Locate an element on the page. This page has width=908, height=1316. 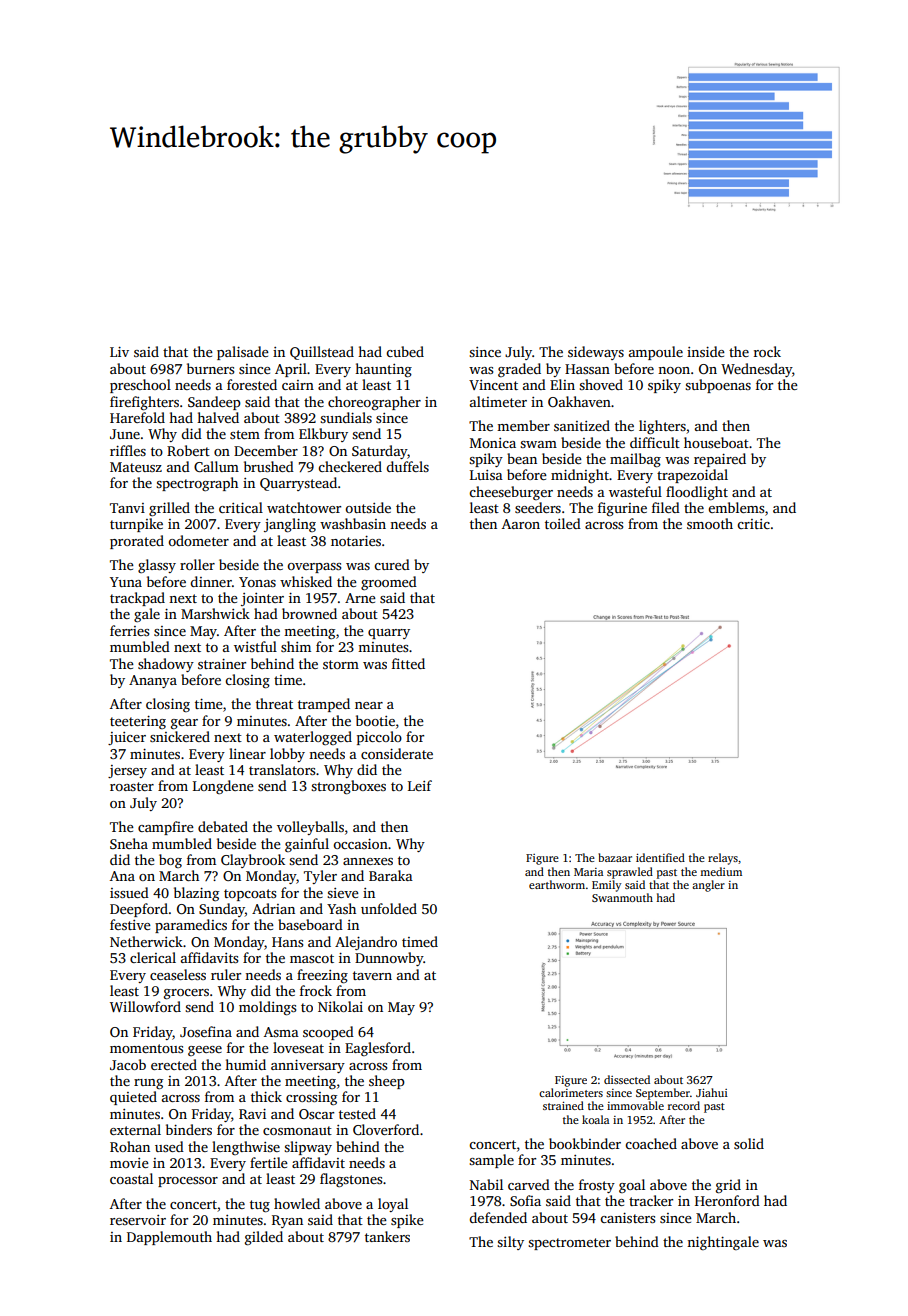
Willowford is located at coordinates (145, 1006).
